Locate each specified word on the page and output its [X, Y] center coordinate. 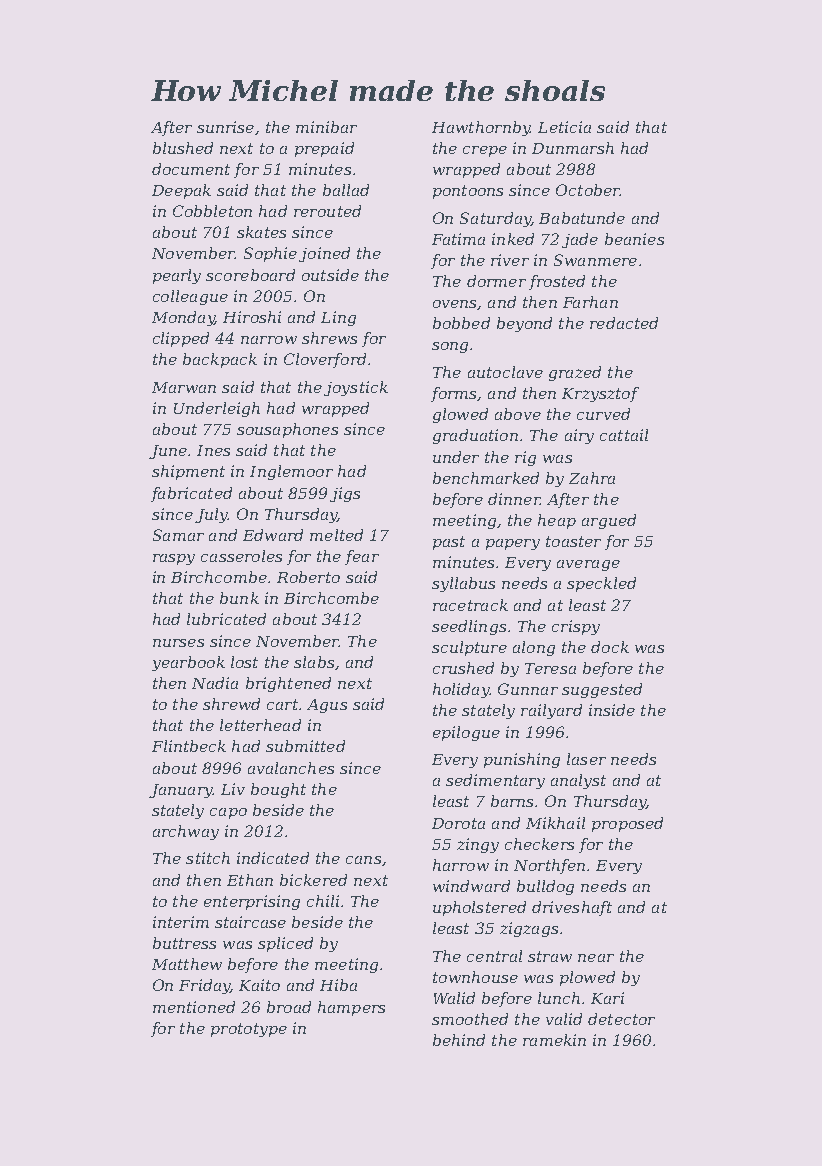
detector [621, 1019]
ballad [346, 190]
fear [362, 557]
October [588, 190]
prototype [249, 1030]
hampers [351, 1008]
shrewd [231, 704]
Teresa [550, 668]
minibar [326, 127]
